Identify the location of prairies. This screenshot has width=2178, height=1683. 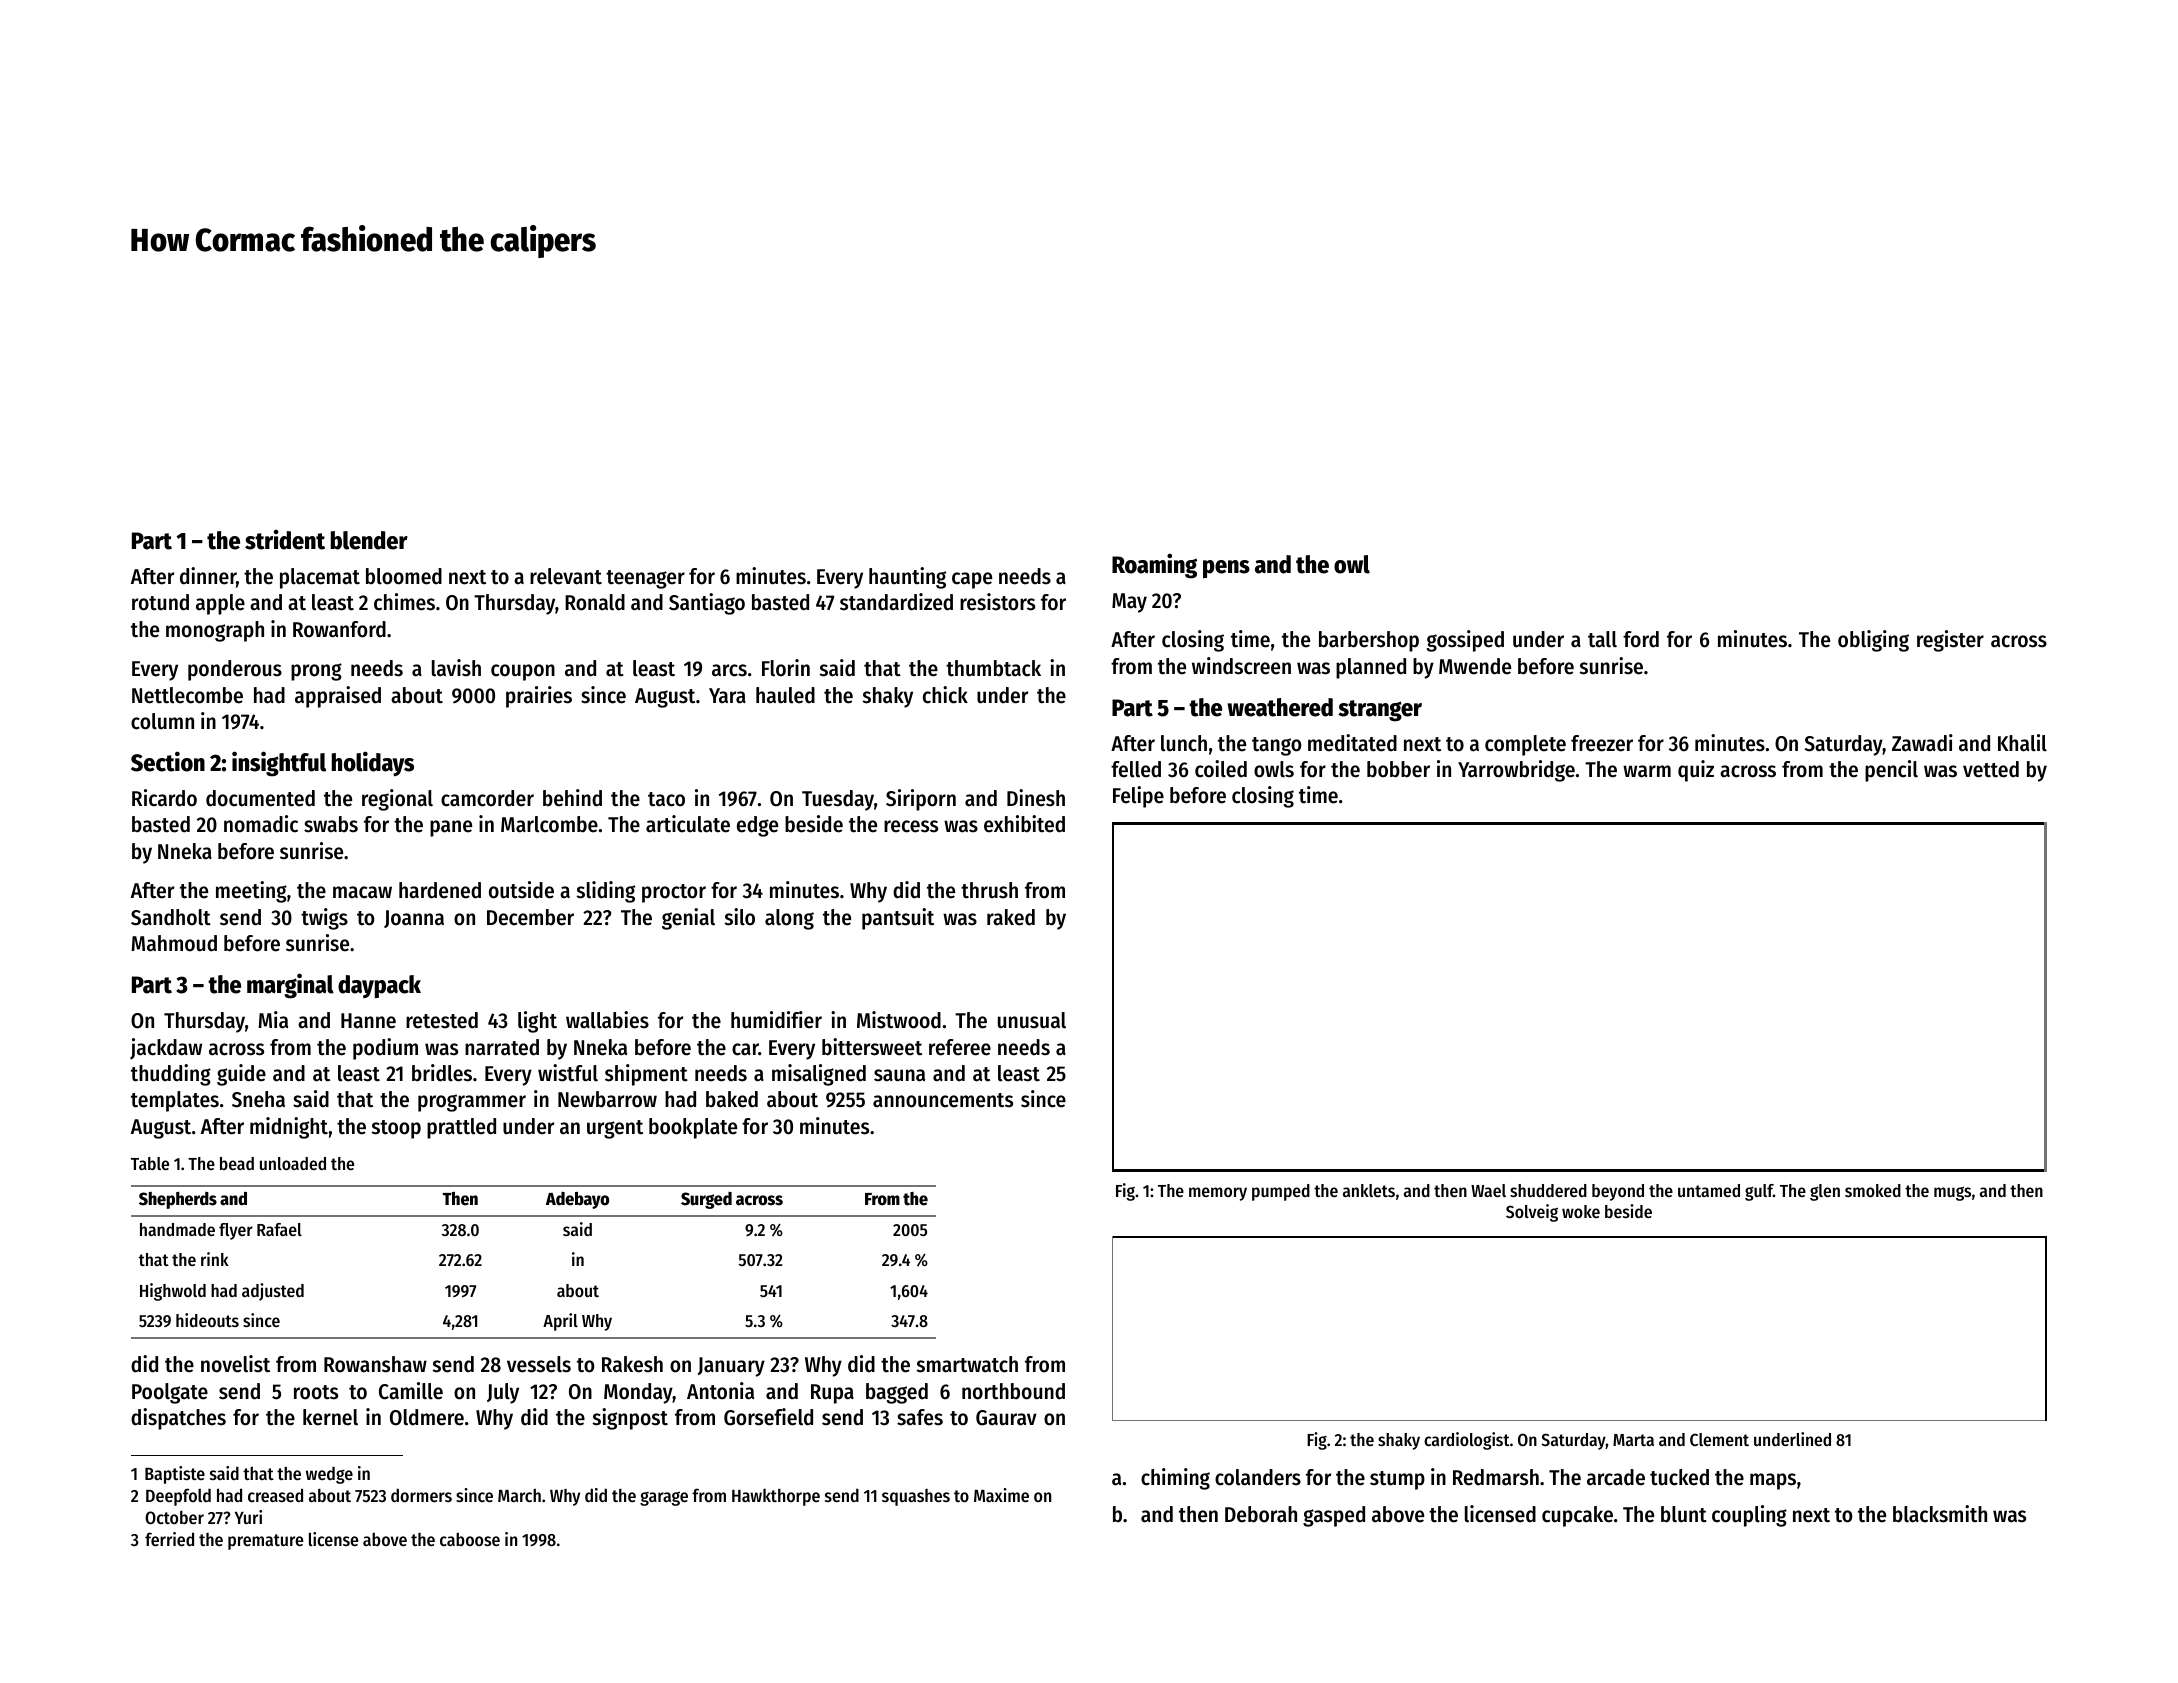
(539, 697).
